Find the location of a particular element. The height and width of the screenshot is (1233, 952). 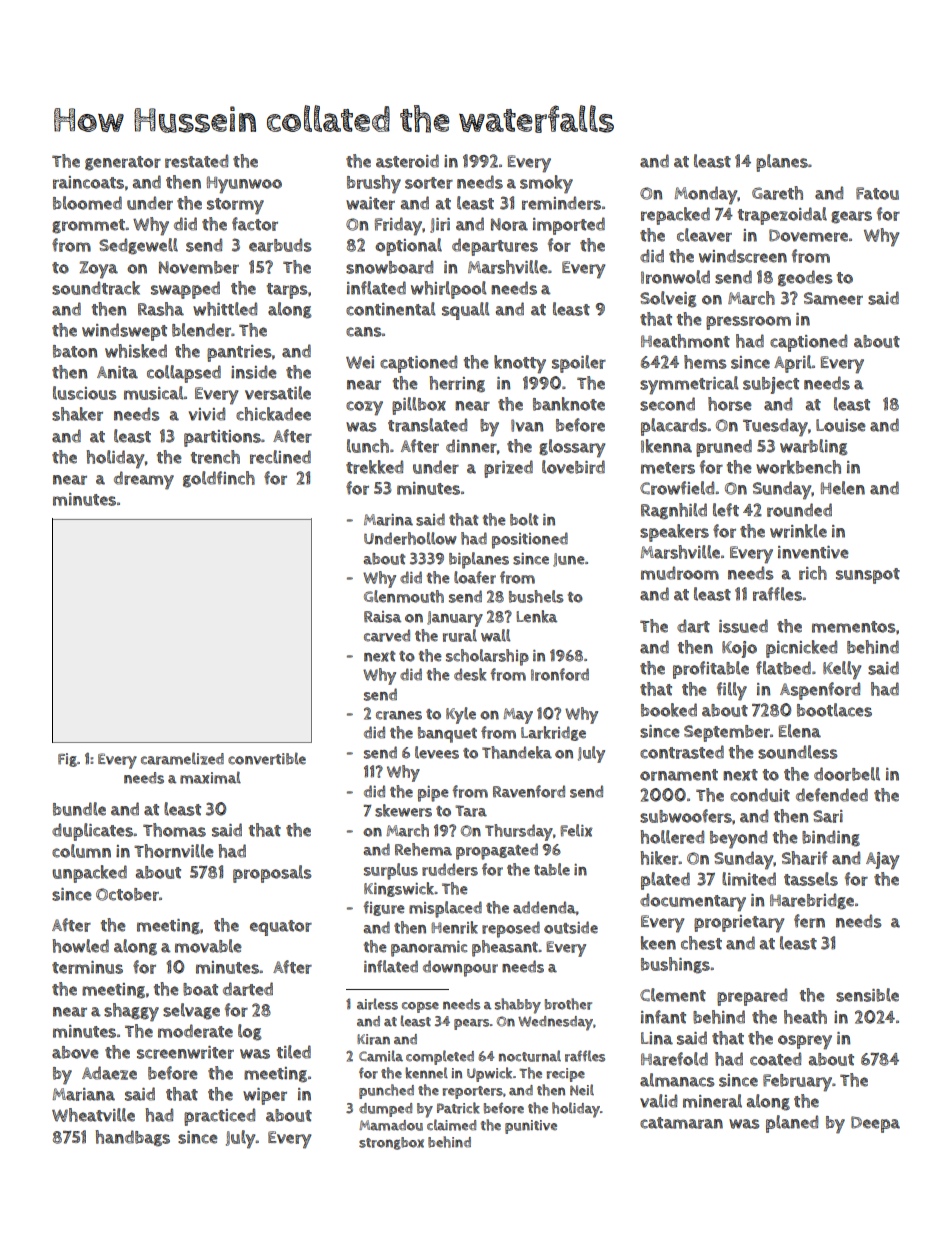

Ironford is located at coordinates (560, 674).
